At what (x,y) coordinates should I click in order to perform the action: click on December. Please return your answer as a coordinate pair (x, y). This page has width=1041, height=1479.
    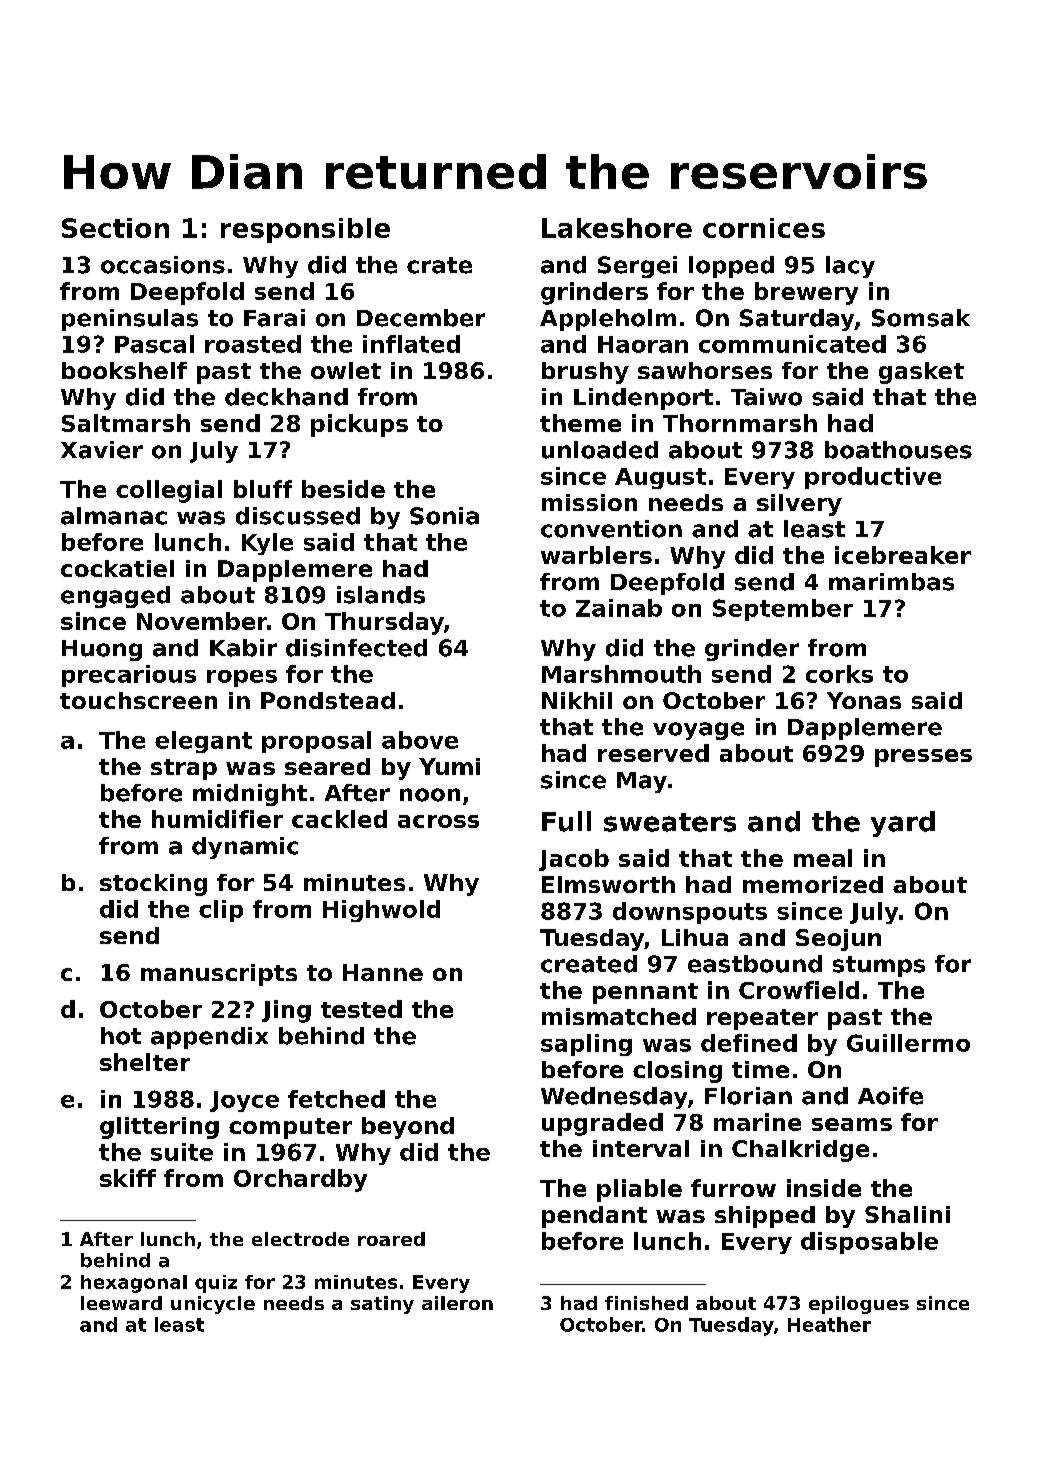
    Looking at the image, I should click on (421, 318).
